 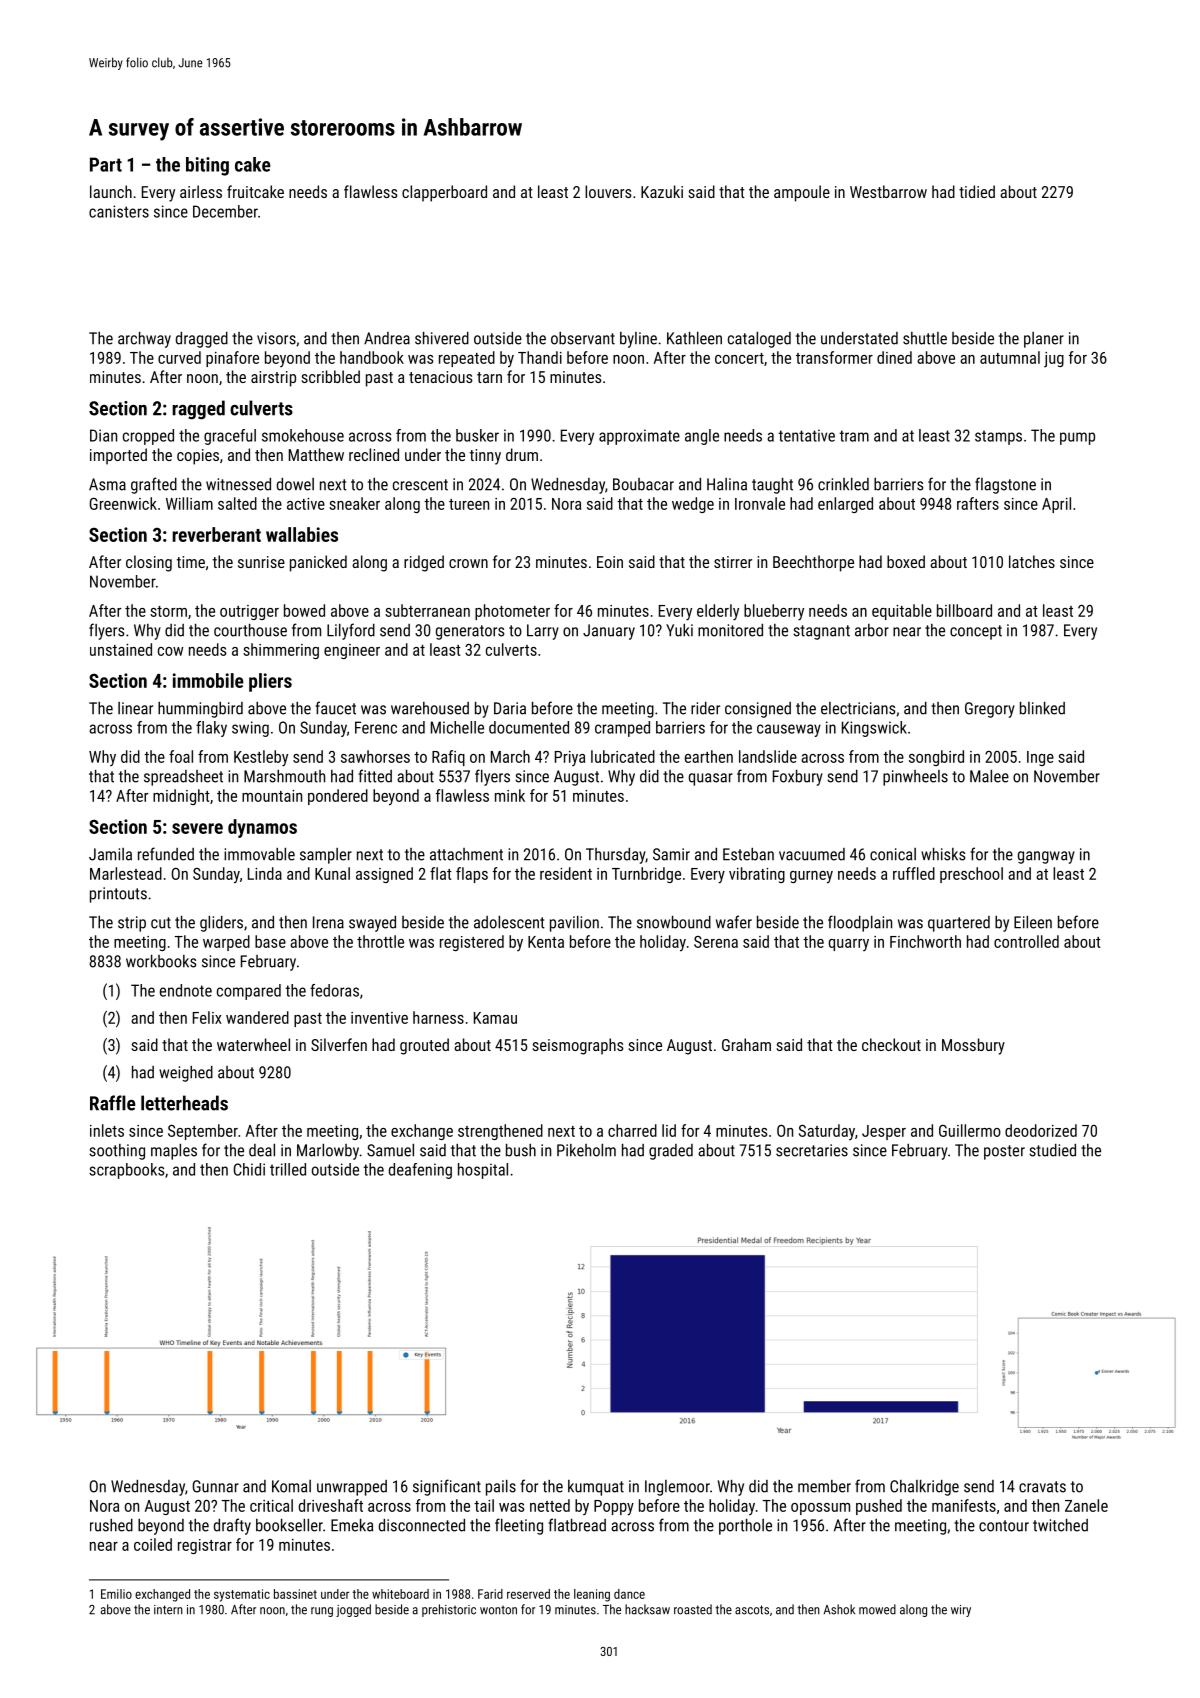 What do you see at coordinates (694, 338) in the screenshot?
I see `Kathleen` at bounding box center [694, 338].
